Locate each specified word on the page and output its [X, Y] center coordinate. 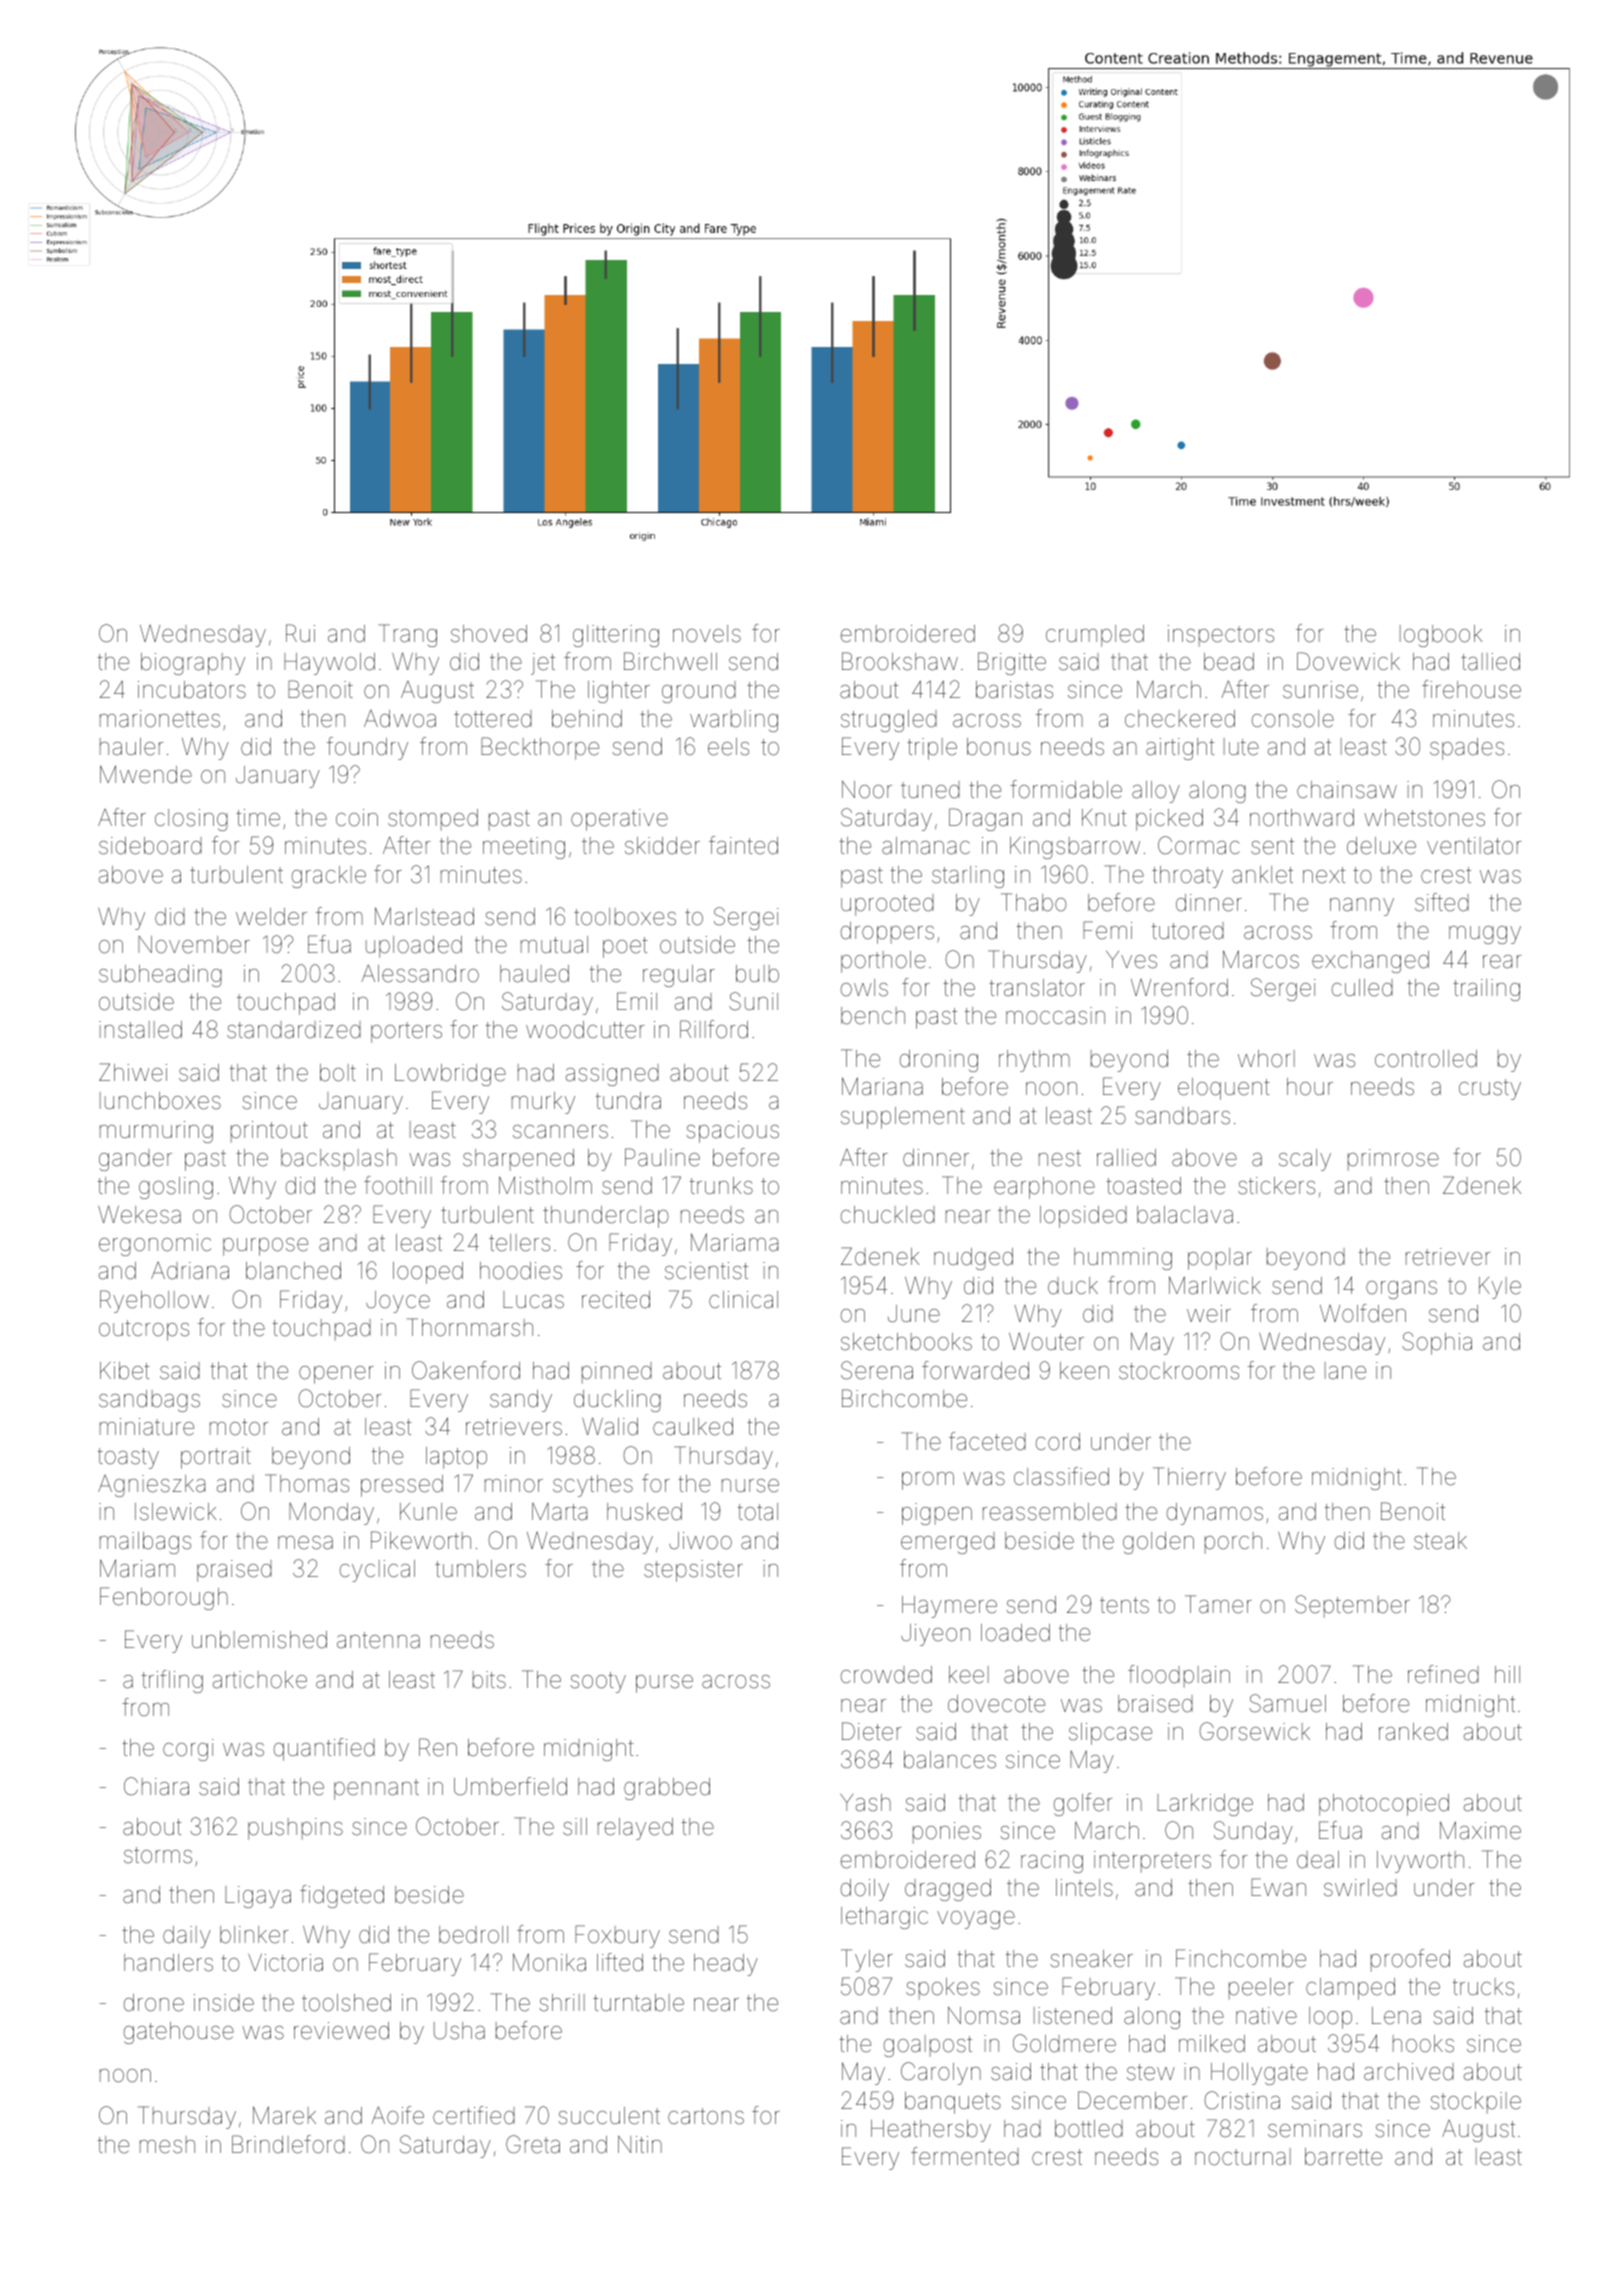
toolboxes [625, 917]
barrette [1343, 2157]
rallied [1126, 1158]
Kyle [1500, 1288]
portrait [216, 1458]
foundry [367, 748]
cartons [706, 2116]
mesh [167, 2145]
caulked [693, 1427]
